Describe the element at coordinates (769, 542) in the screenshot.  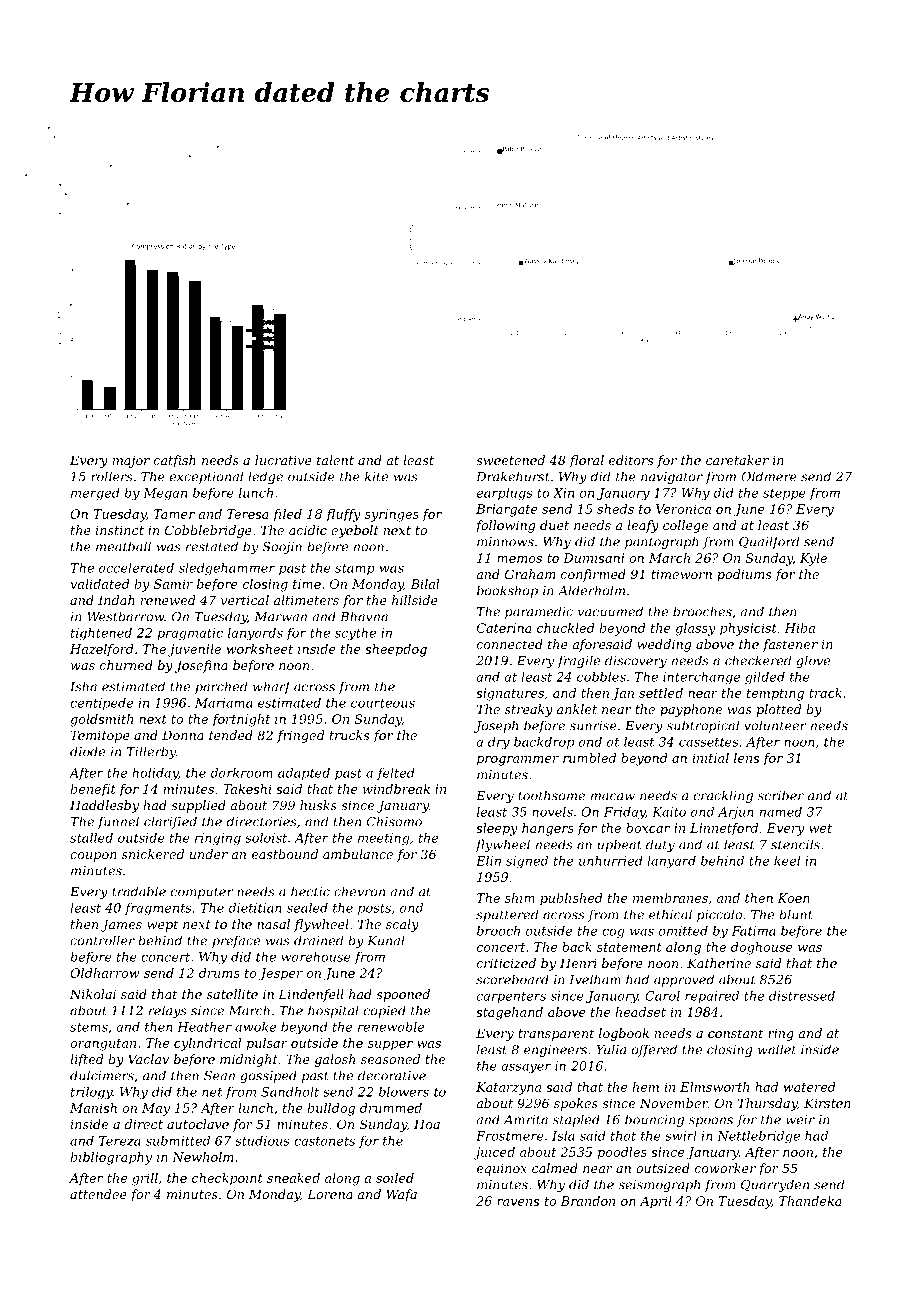
I see `Quailford` at that location.
